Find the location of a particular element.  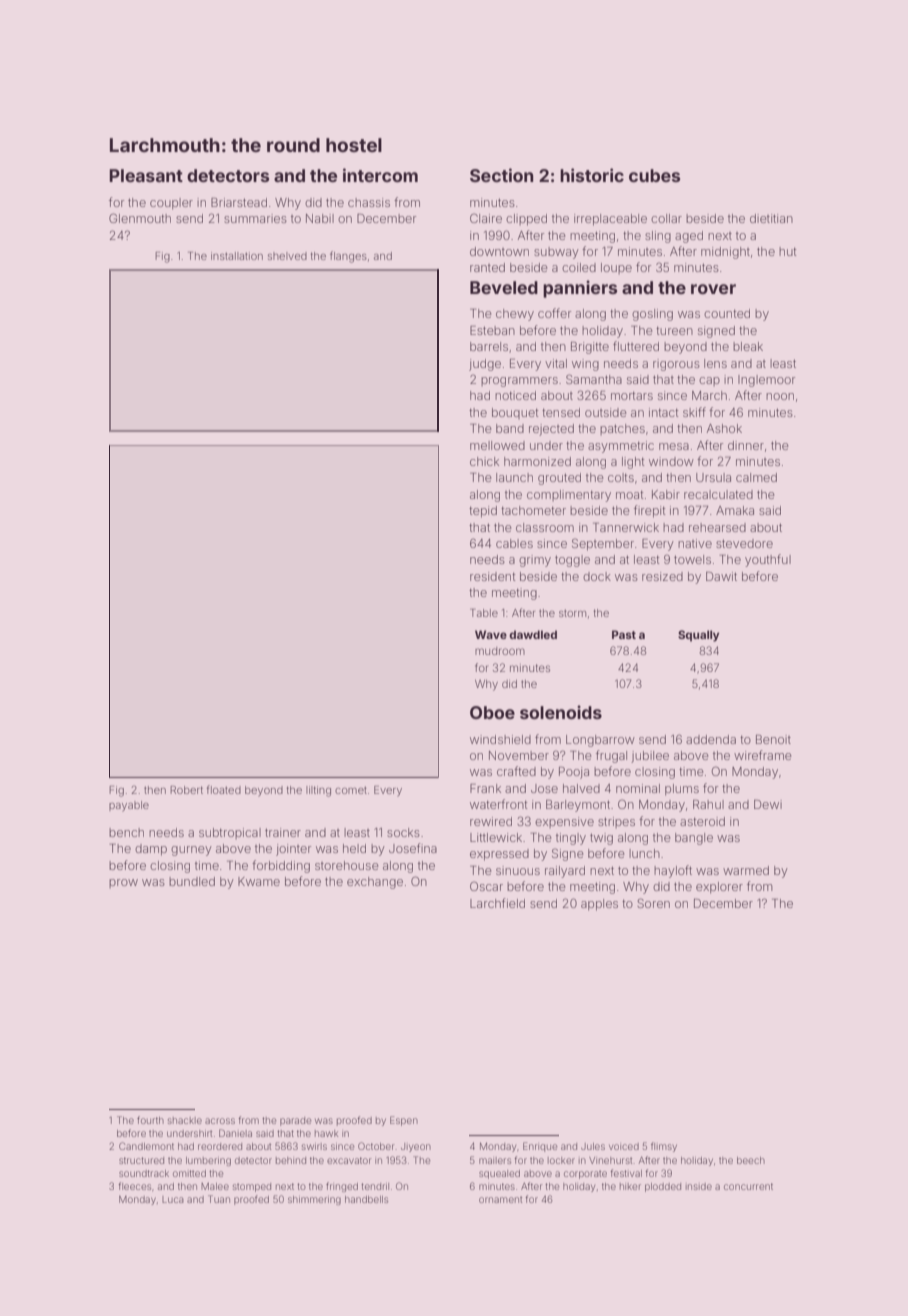

payable is located at coordinates (129, 806).
